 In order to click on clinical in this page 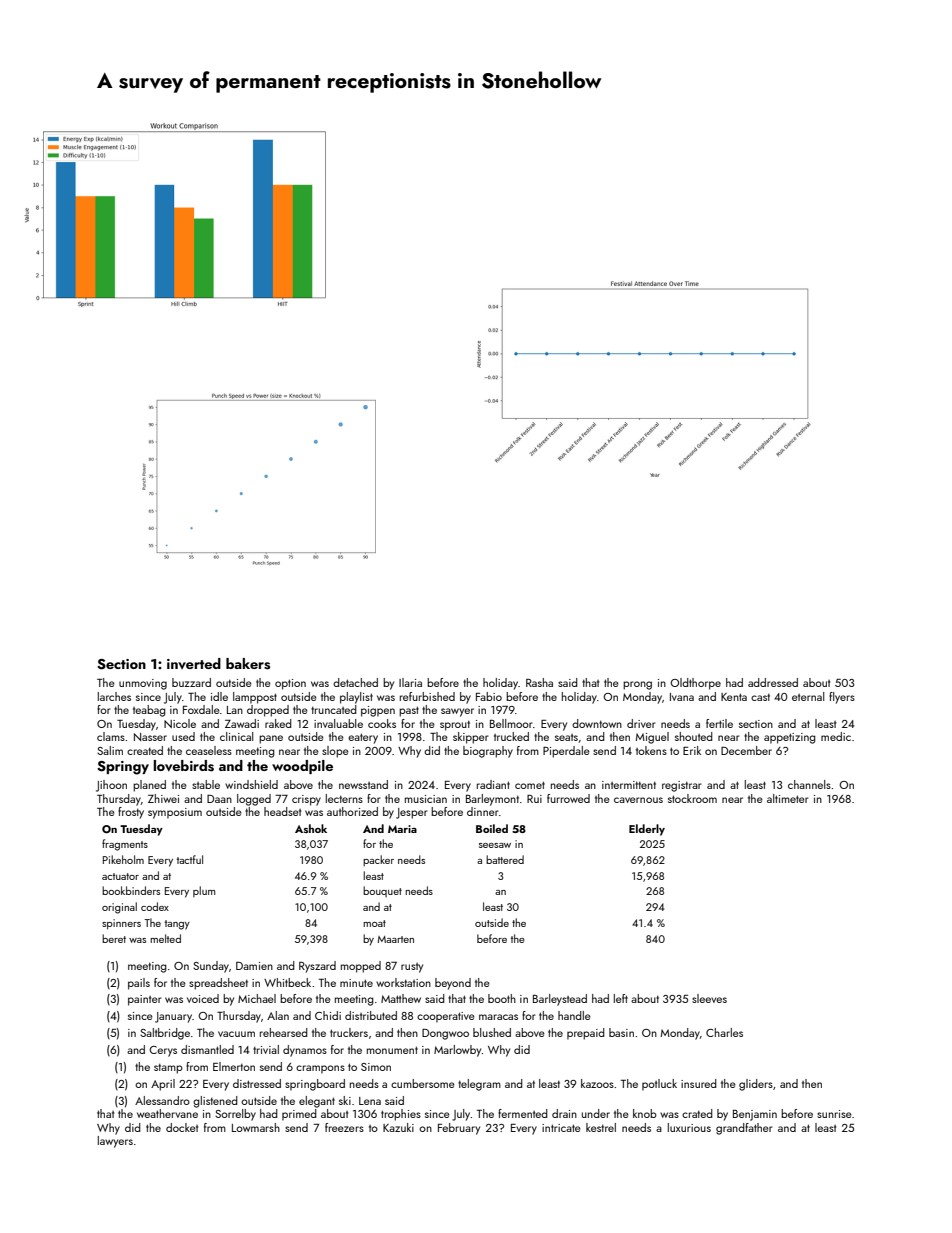, I will do `click(236, 736)`.
